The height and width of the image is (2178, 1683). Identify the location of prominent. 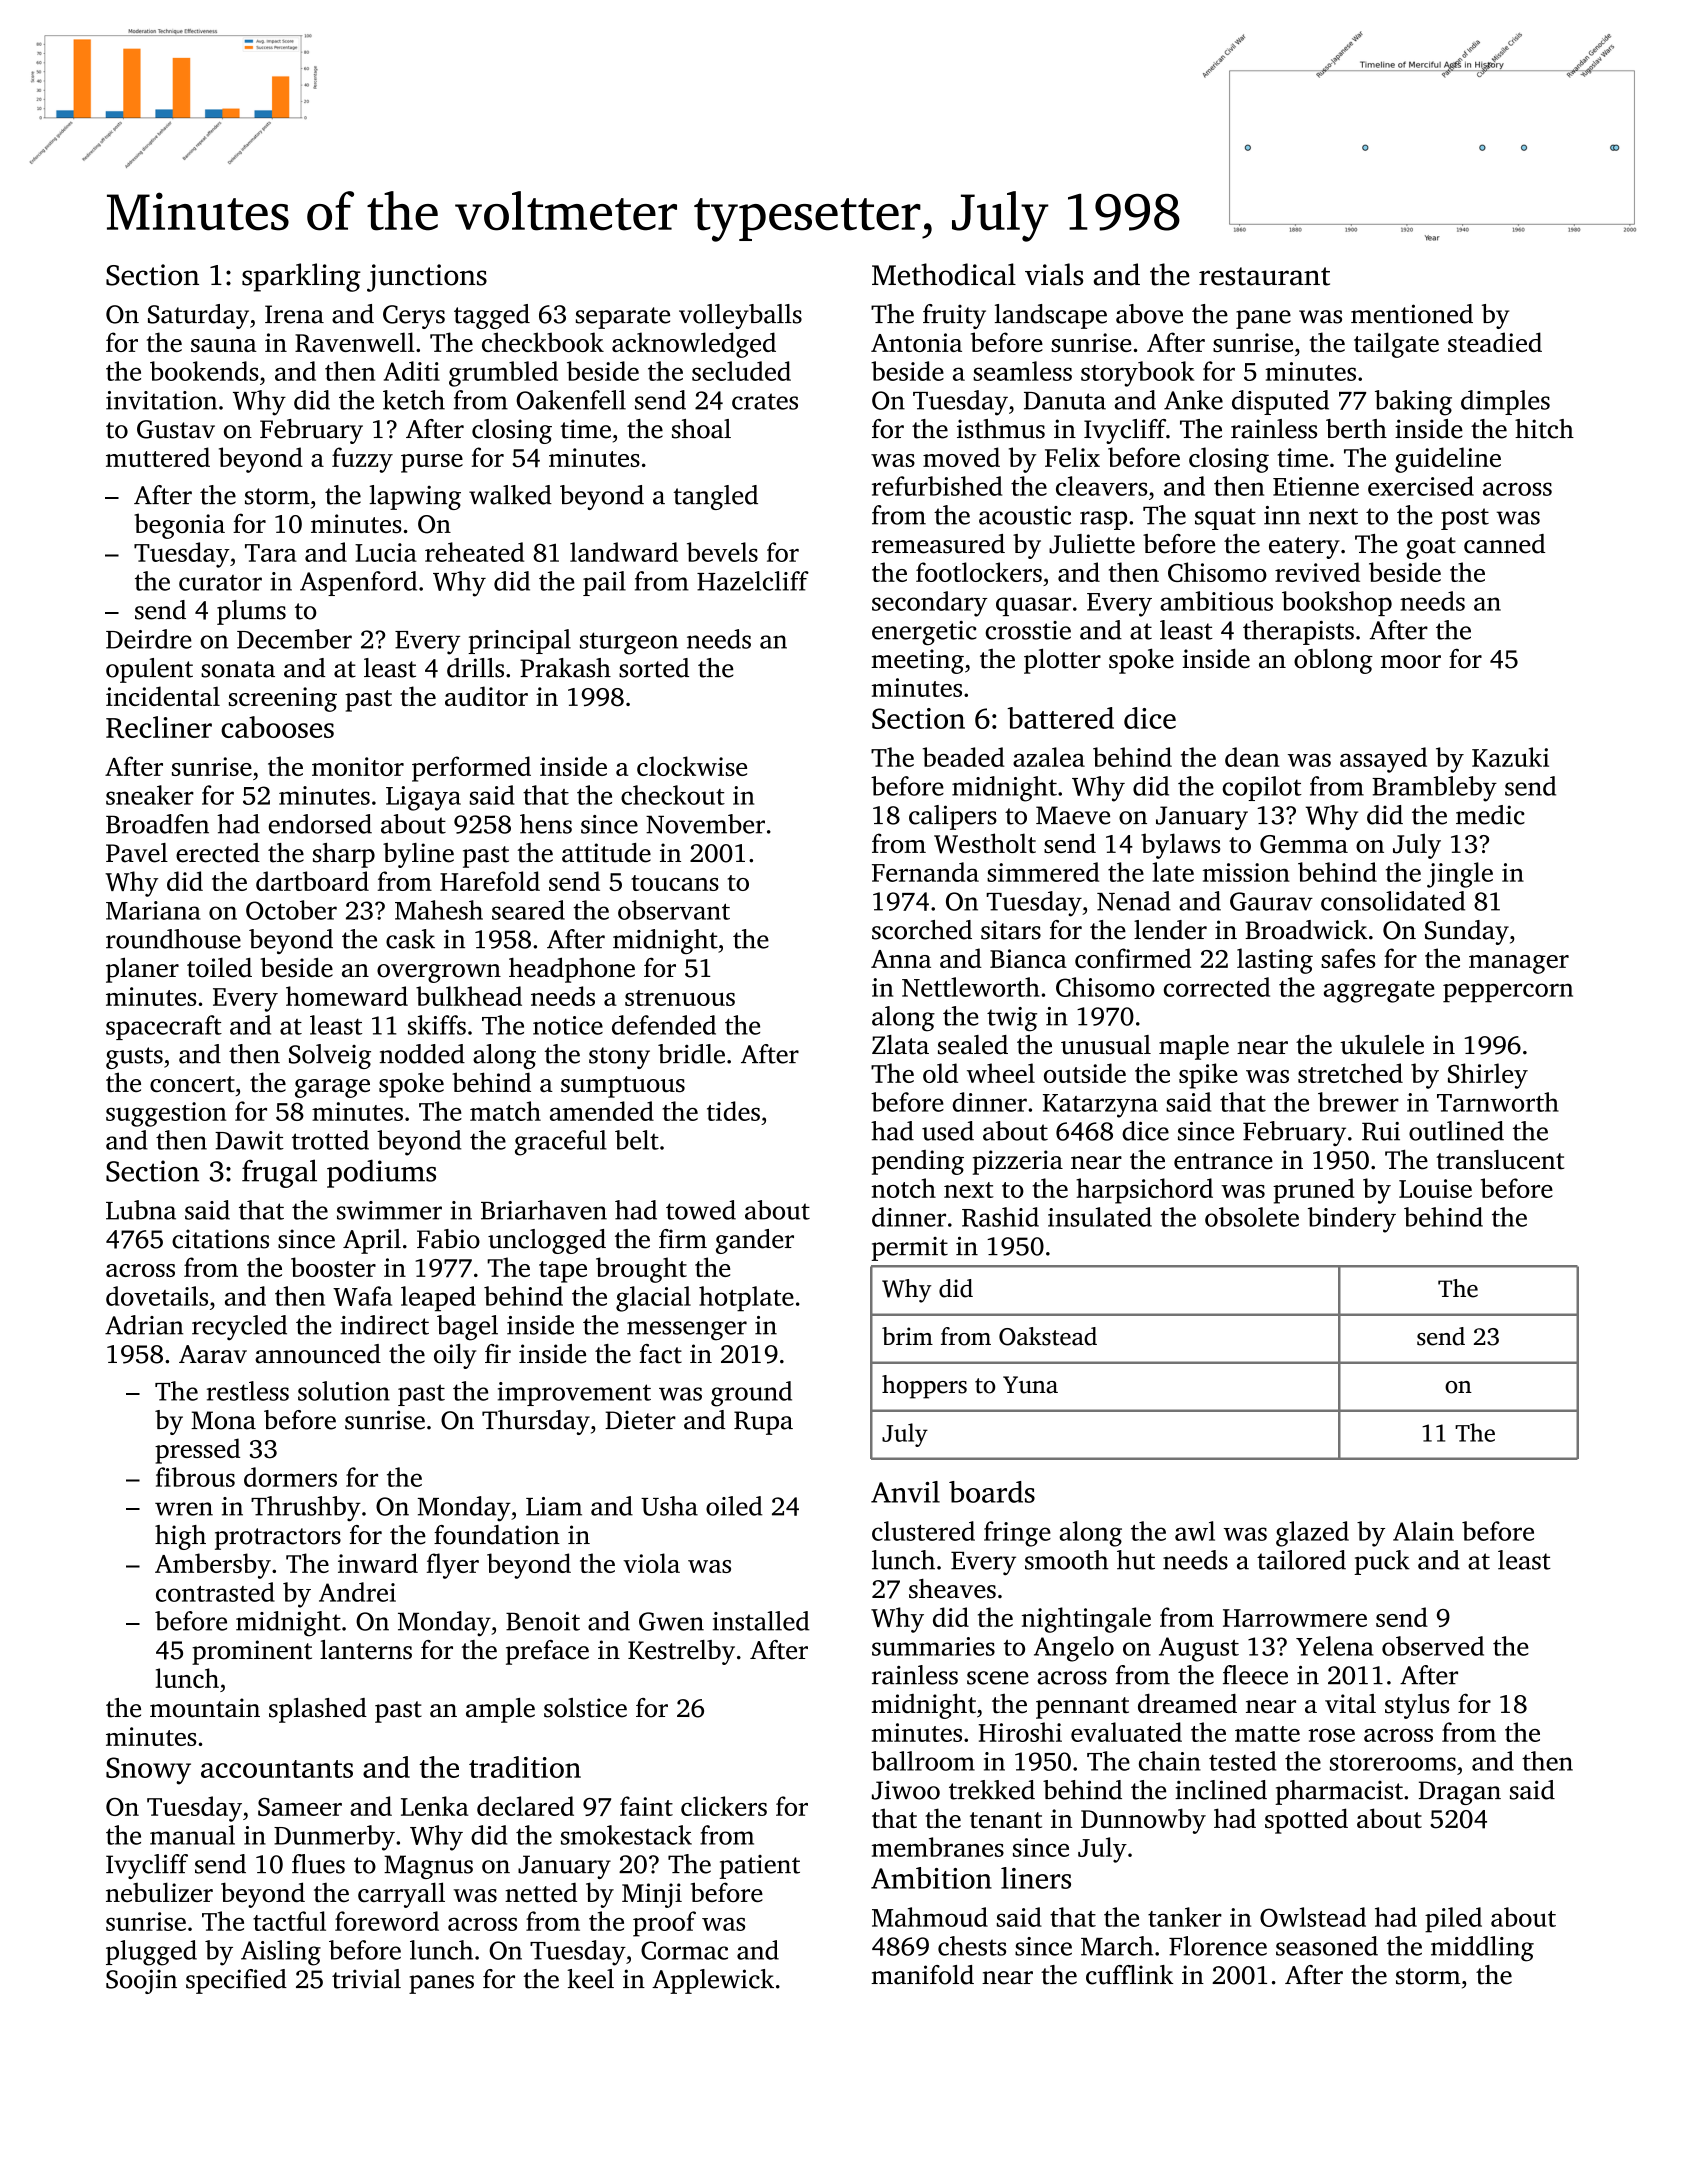
(252, 1652).
